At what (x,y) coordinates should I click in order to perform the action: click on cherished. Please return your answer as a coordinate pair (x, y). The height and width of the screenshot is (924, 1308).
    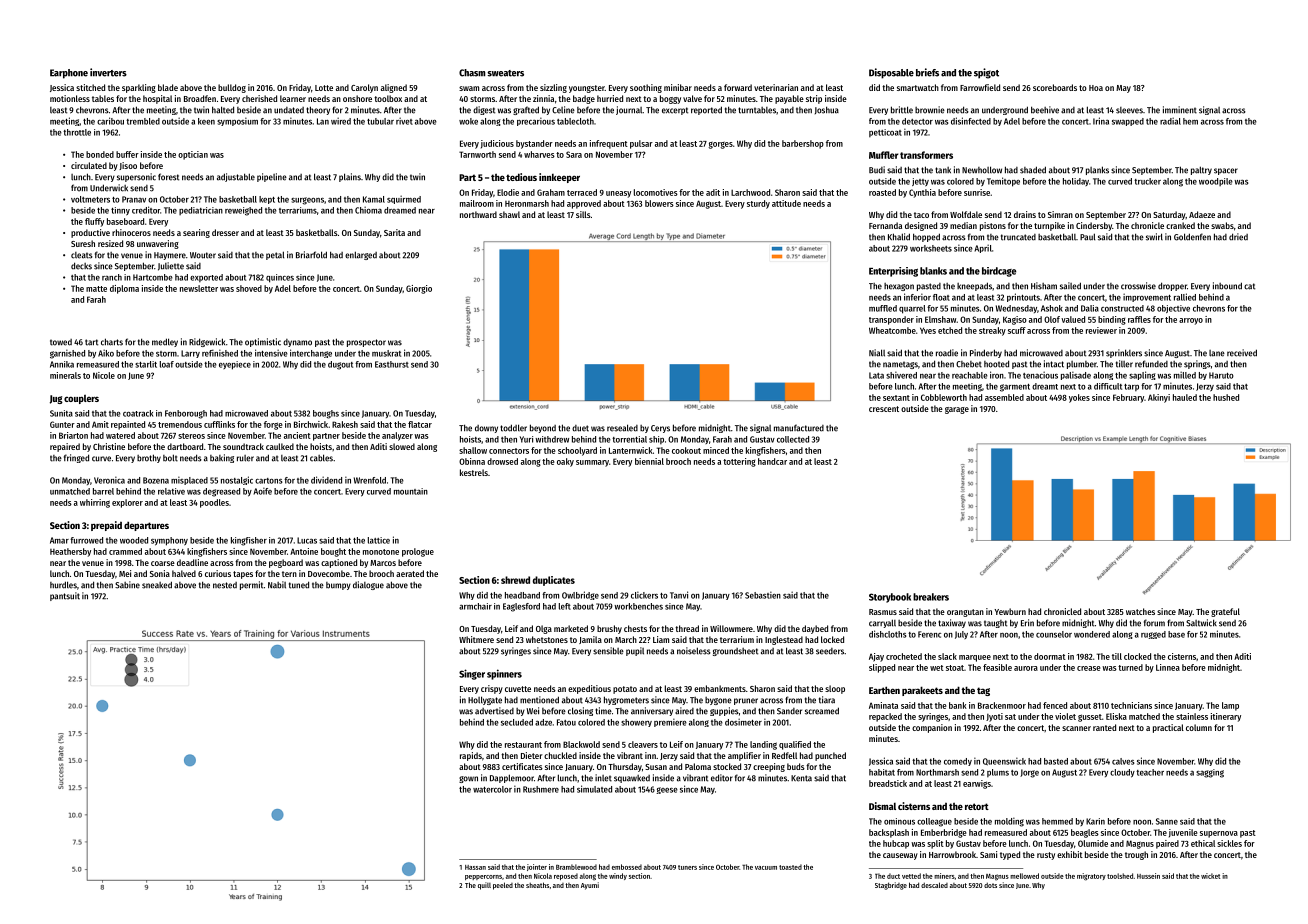
    Looking at the image, I should click on (259, 98).
